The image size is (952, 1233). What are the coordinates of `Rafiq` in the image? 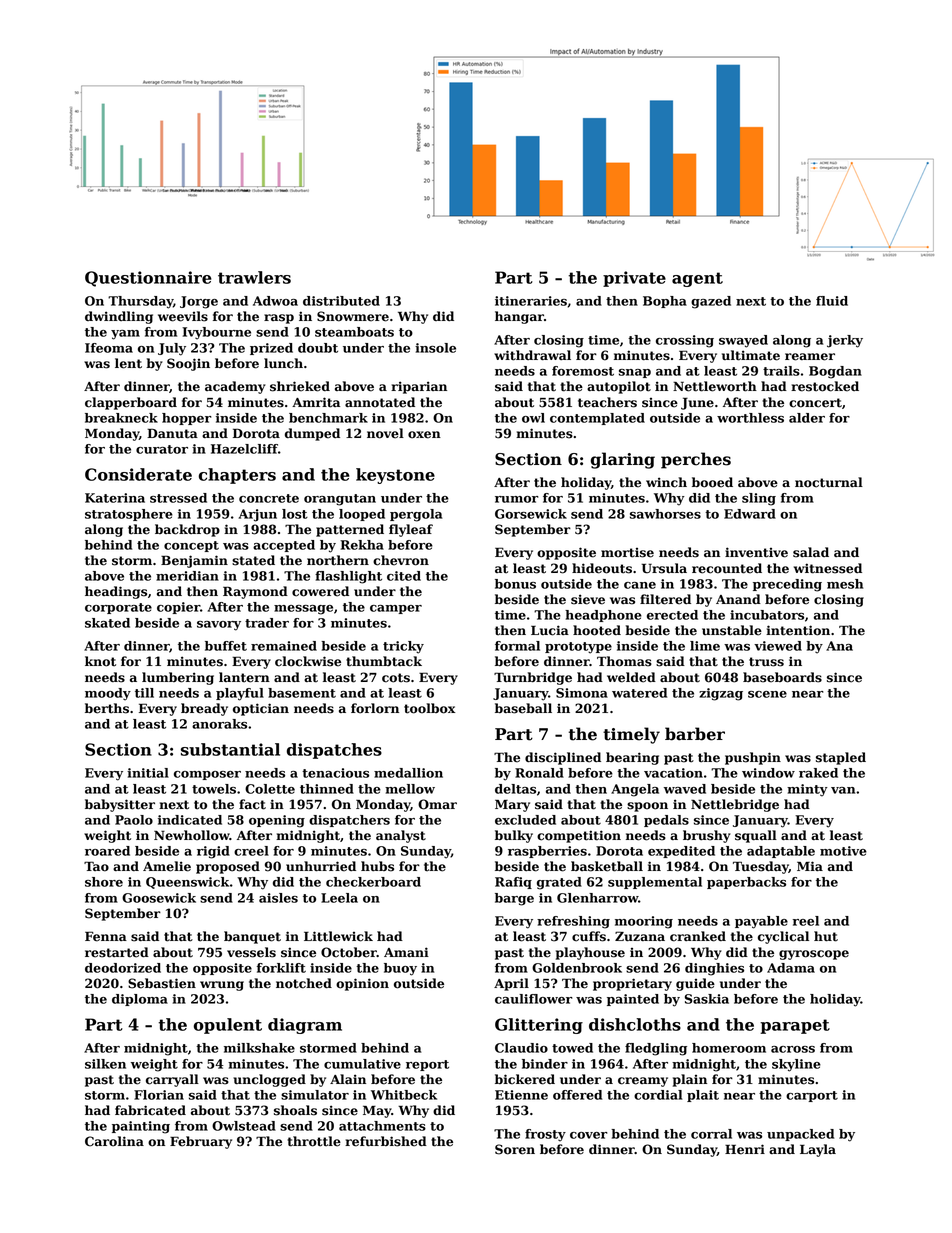 It's located at (513, 883).
